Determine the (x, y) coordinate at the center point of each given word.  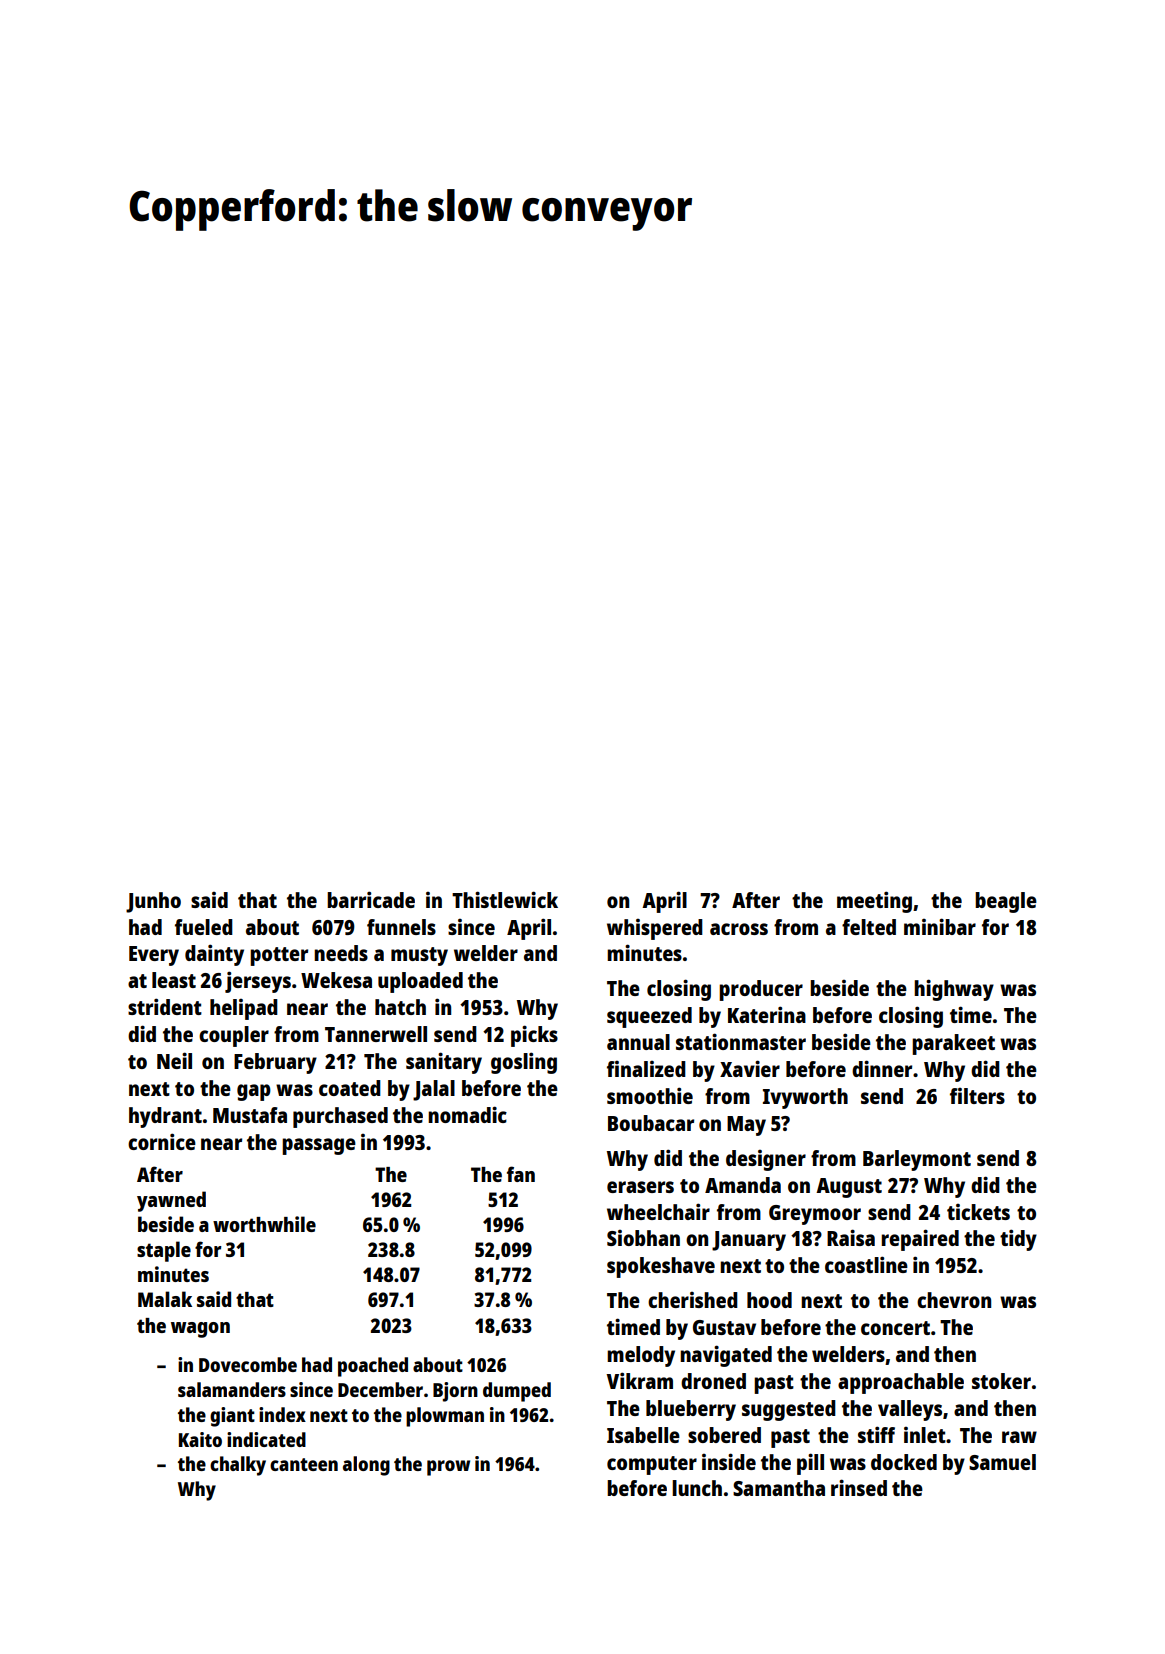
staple (164, 1251)
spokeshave (661, 1267)
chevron (954, 1300)
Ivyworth (805, 1098)
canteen (304, 1464)
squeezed (649, 1017)
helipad (244, 1009)
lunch (697, 1488)
